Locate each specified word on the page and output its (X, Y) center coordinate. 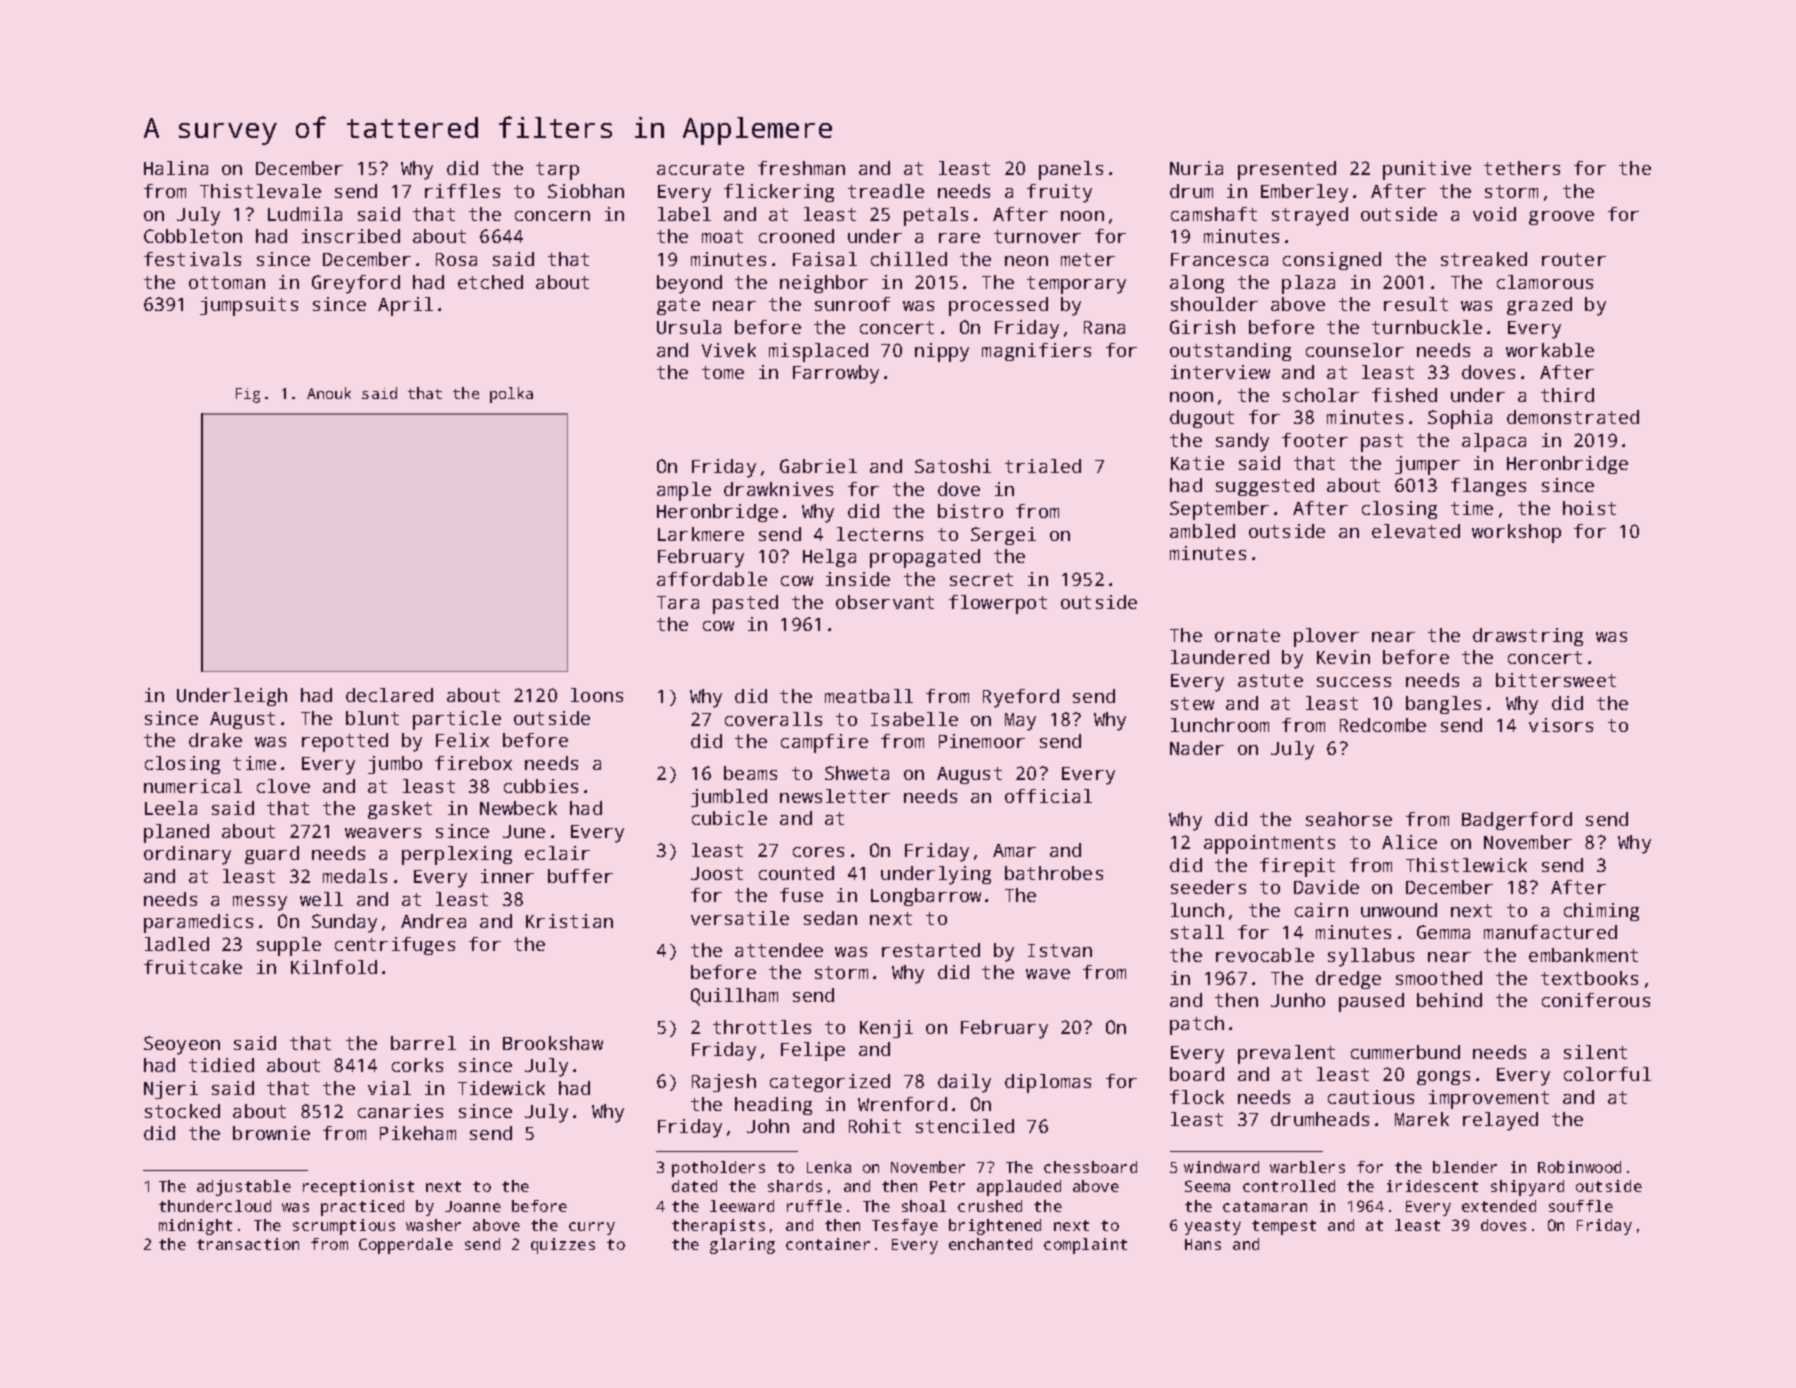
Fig (248, 395)
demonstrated (1573, 417)
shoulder (1214, 304)
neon (1026, 261)
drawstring (1528, 637)
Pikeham (418, 1133)
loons (597, 695)
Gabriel (818, 466)
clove (283, 786)
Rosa (456, 259)
